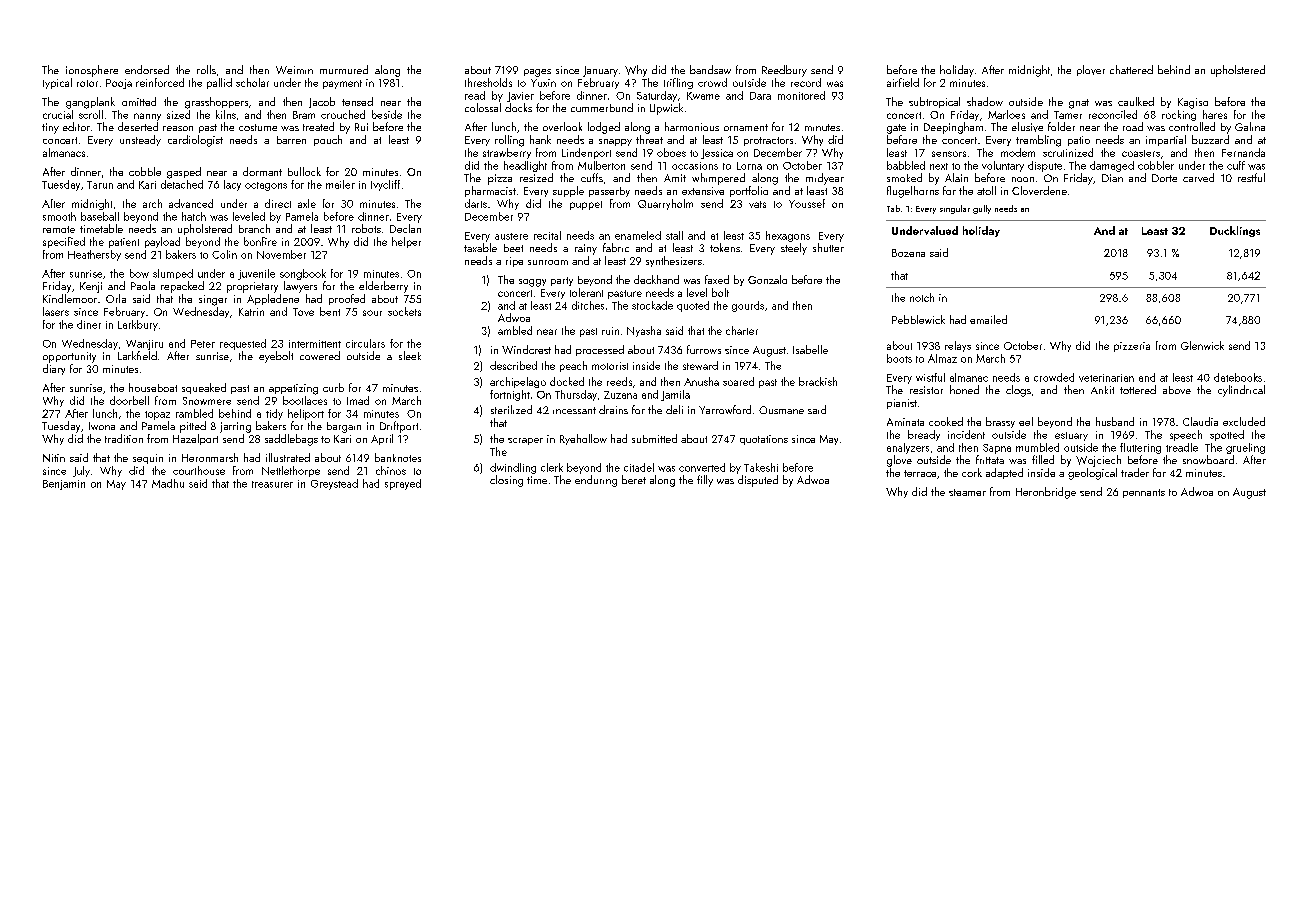 This document has width=1308, height=924. Describe the element at coordinates (272, 484) in the document. I see `treasurer` at that location.
